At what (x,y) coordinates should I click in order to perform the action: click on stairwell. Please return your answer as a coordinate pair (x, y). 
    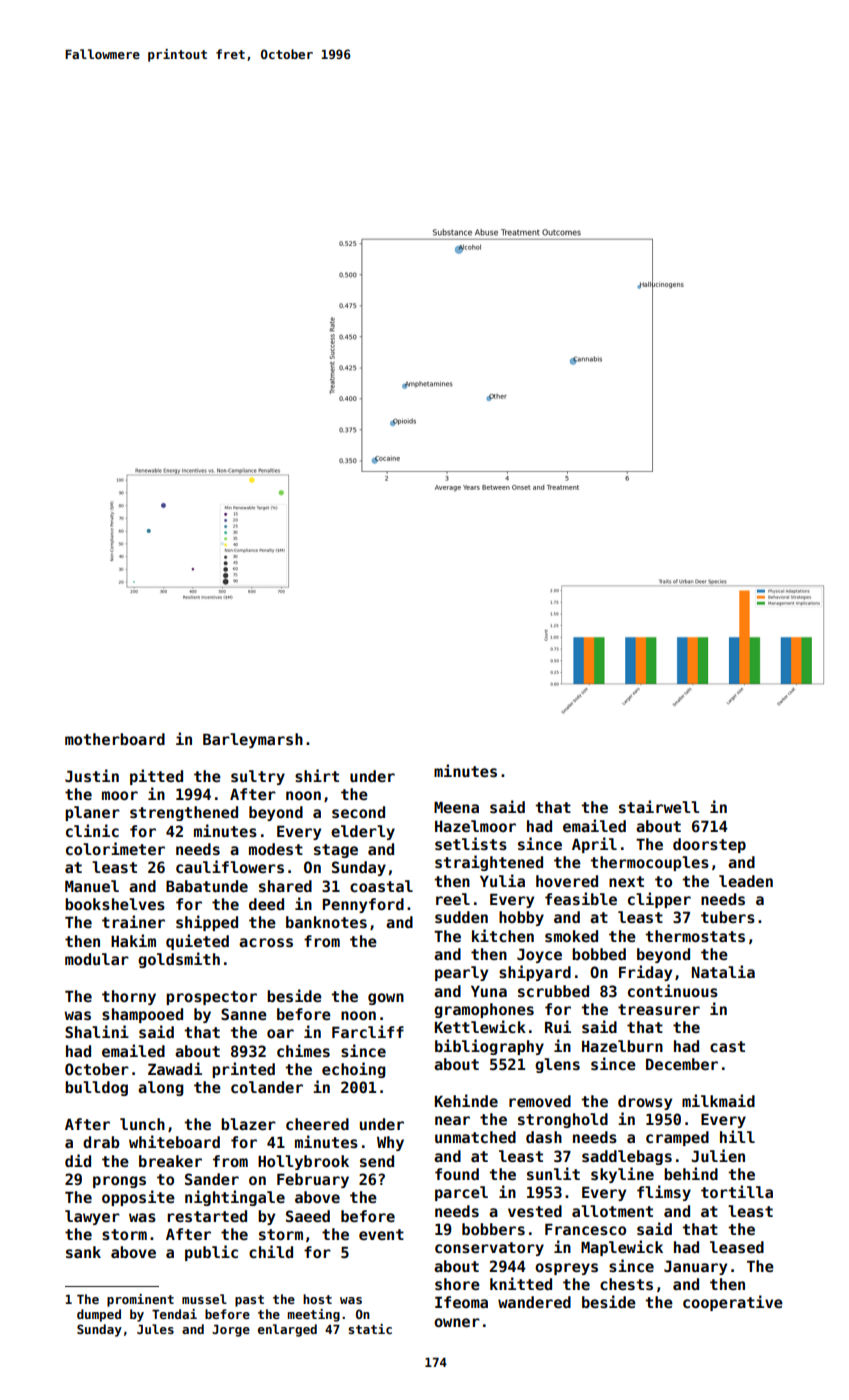
    Looking at the image, I should click on (659, 806).
